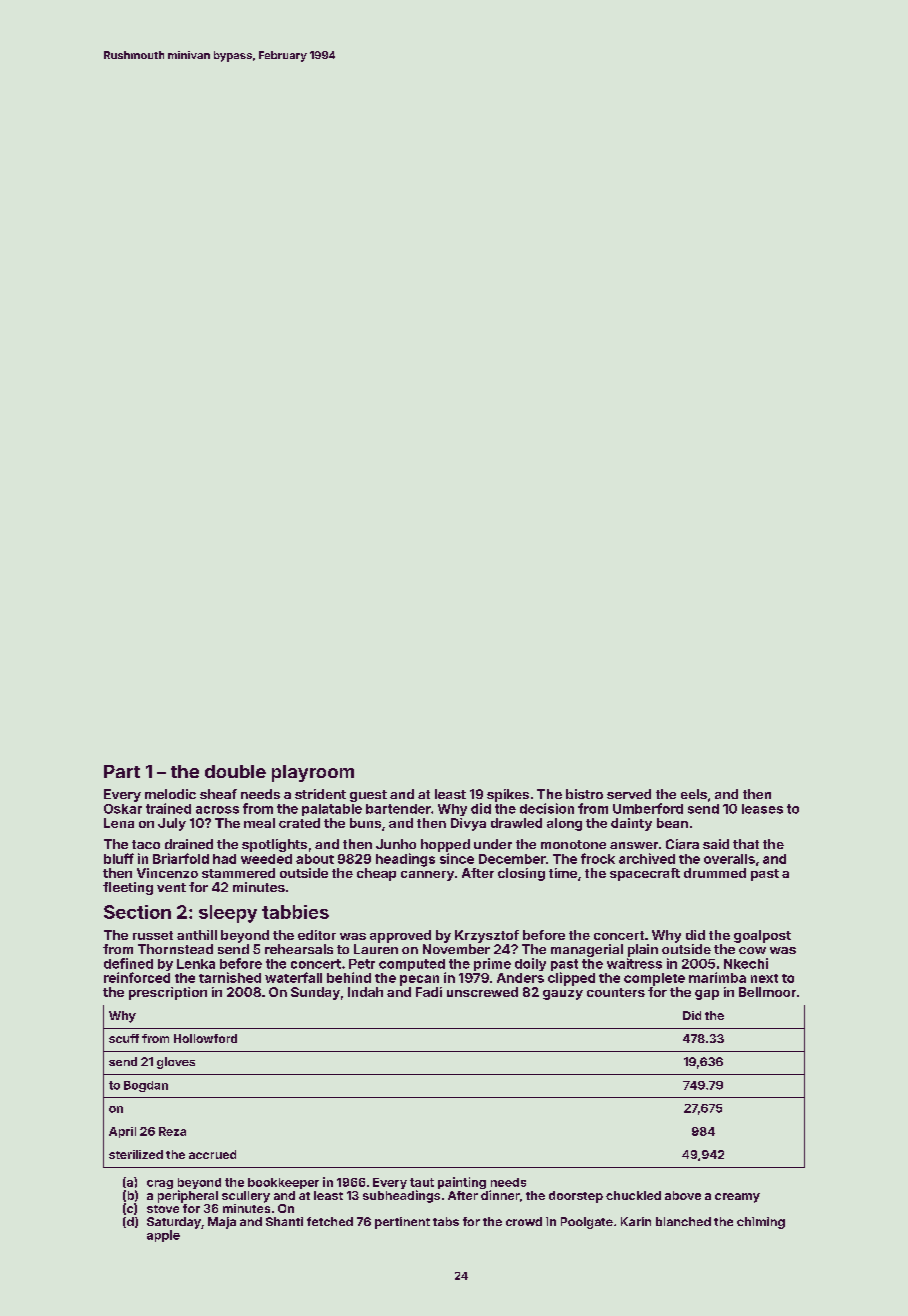 Image resolution: width=908 pixels, height=1316 pixels. What do you see at coordinates (737, 1198) in the document?
I see `creamy` at bounding box center [737, 1198].
